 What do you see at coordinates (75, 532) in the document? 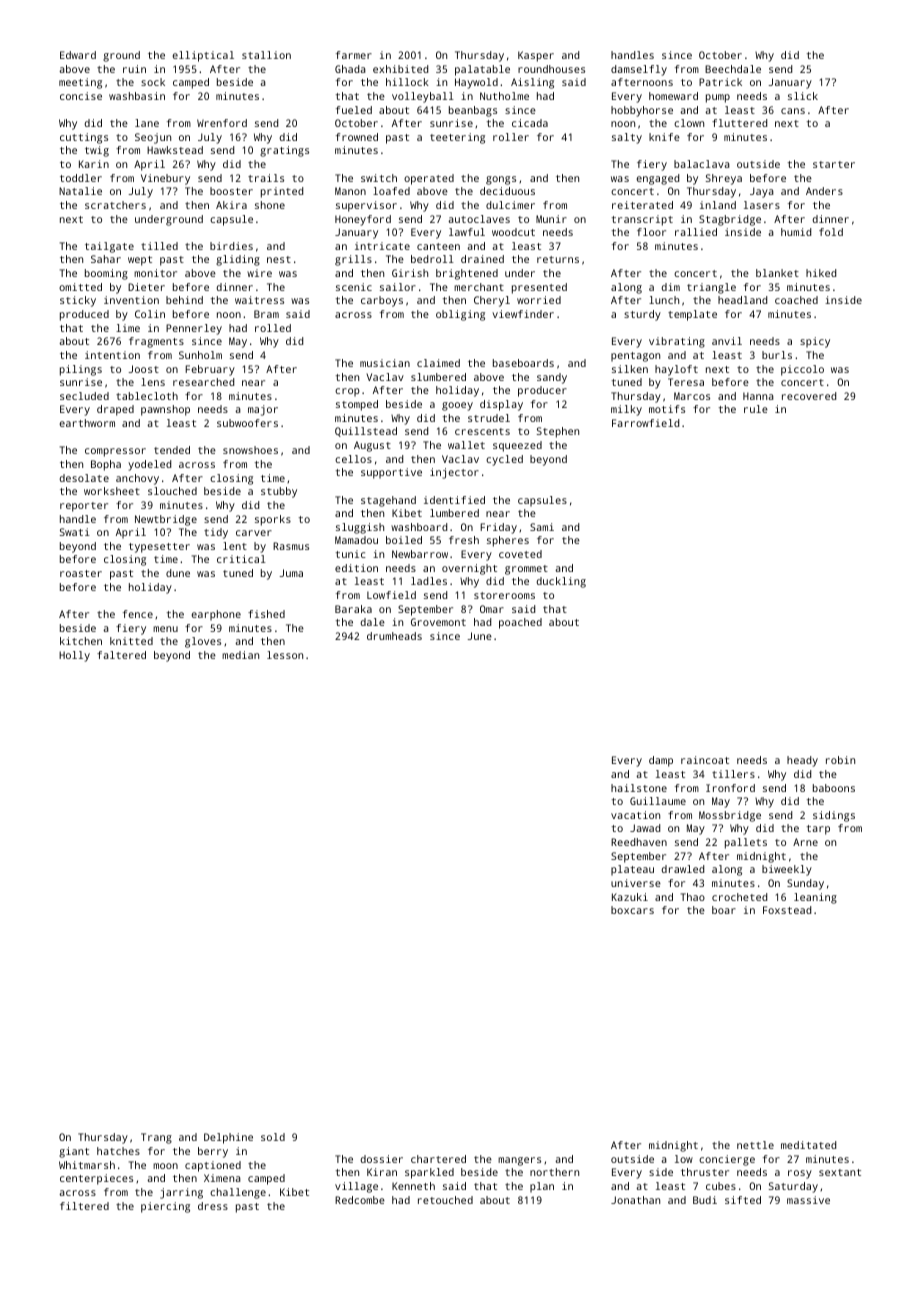
I see `Swati` at bounding box center [75, 532].
